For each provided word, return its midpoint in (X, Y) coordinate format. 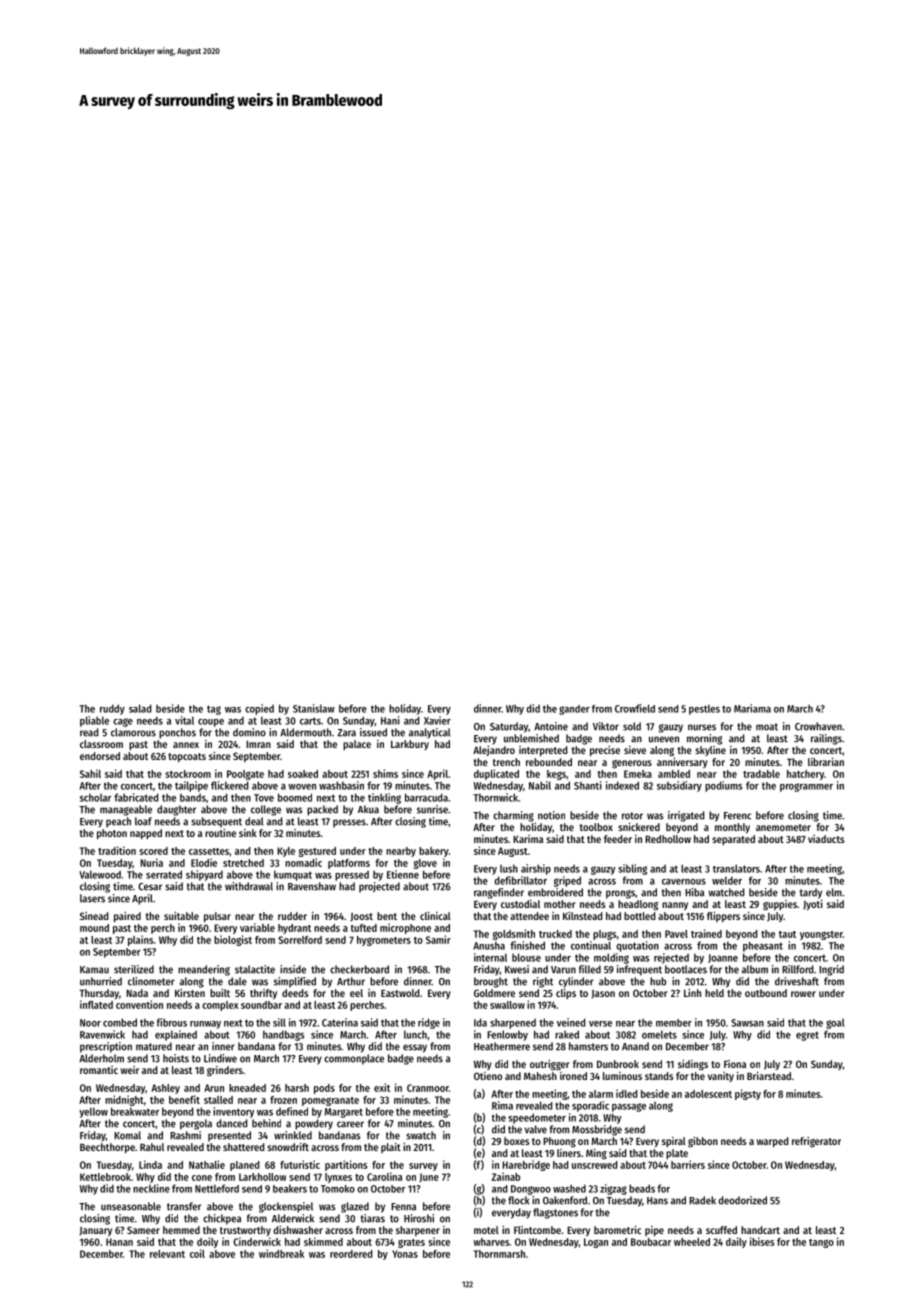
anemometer (783, 827)
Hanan (119, 1242)
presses (349, 823)
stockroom (188, 774)
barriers (688, 1164)
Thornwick (495, 797)
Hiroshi (419, 1218)
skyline (710, 751)
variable (257, 927)
